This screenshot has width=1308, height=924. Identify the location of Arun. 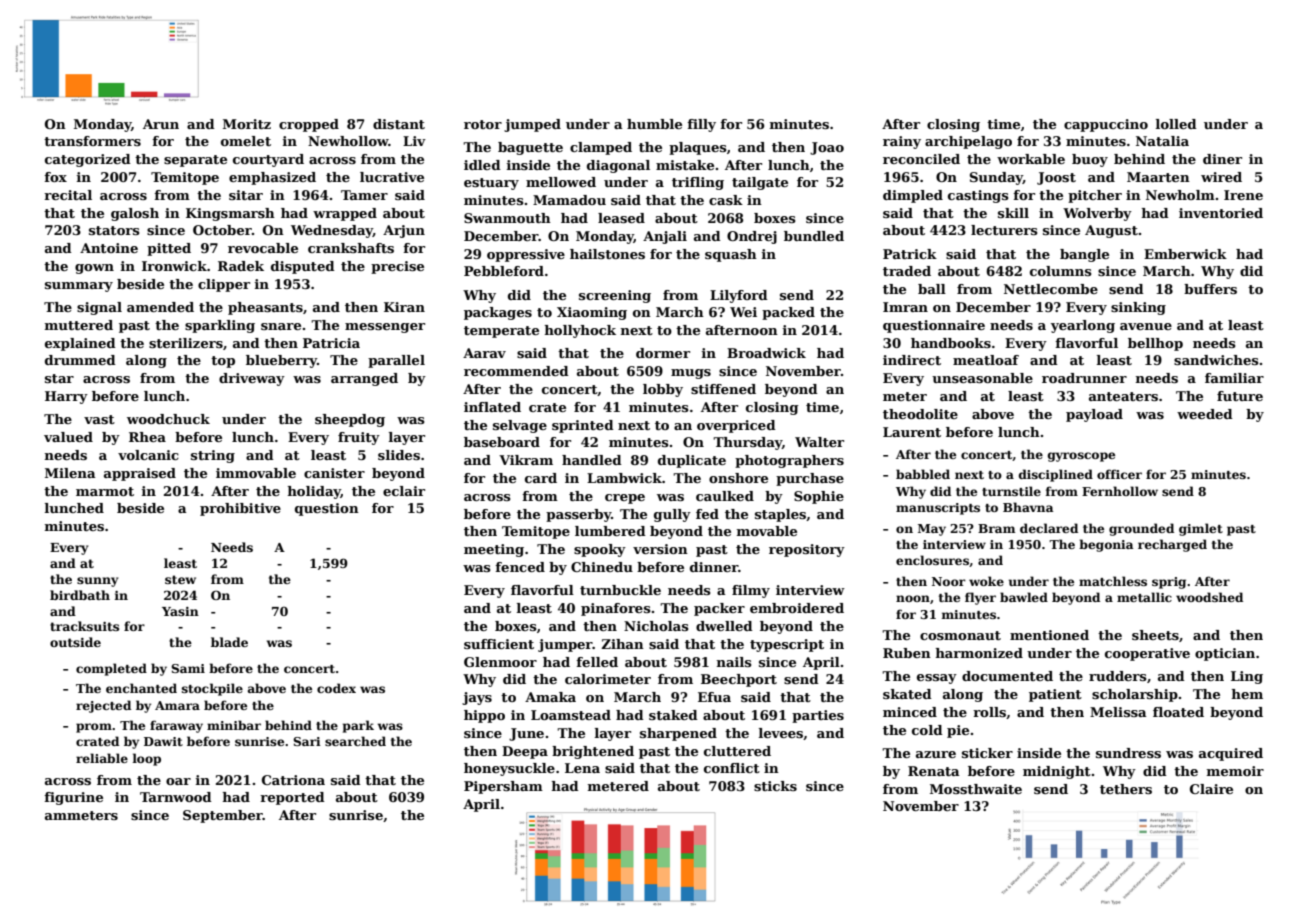
(161, 124).
